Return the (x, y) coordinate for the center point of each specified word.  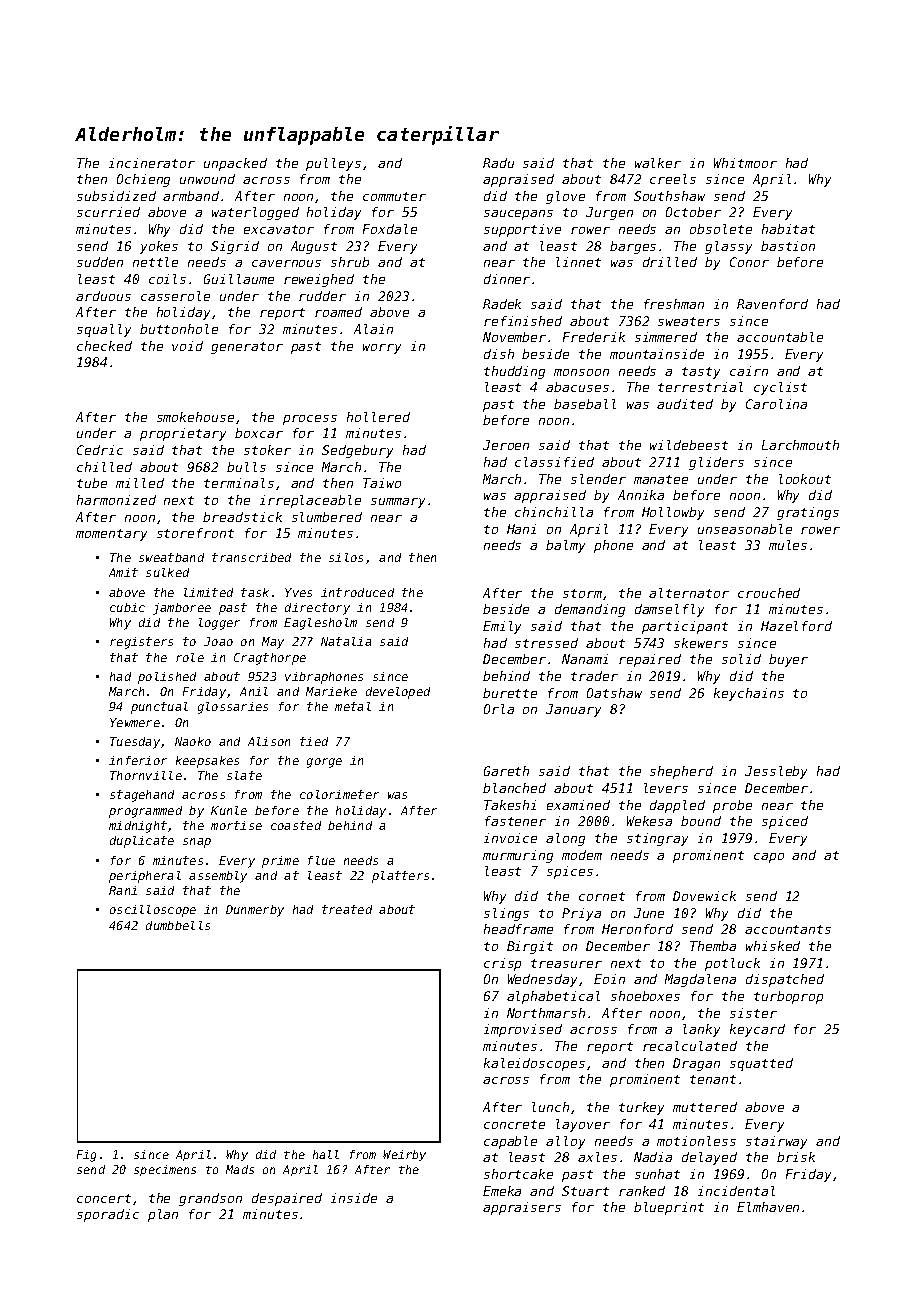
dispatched (785, 980)
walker (658, 163)
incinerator (152, 163)
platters (400, 877)
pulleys (333, 164)
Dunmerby (255, 911)
